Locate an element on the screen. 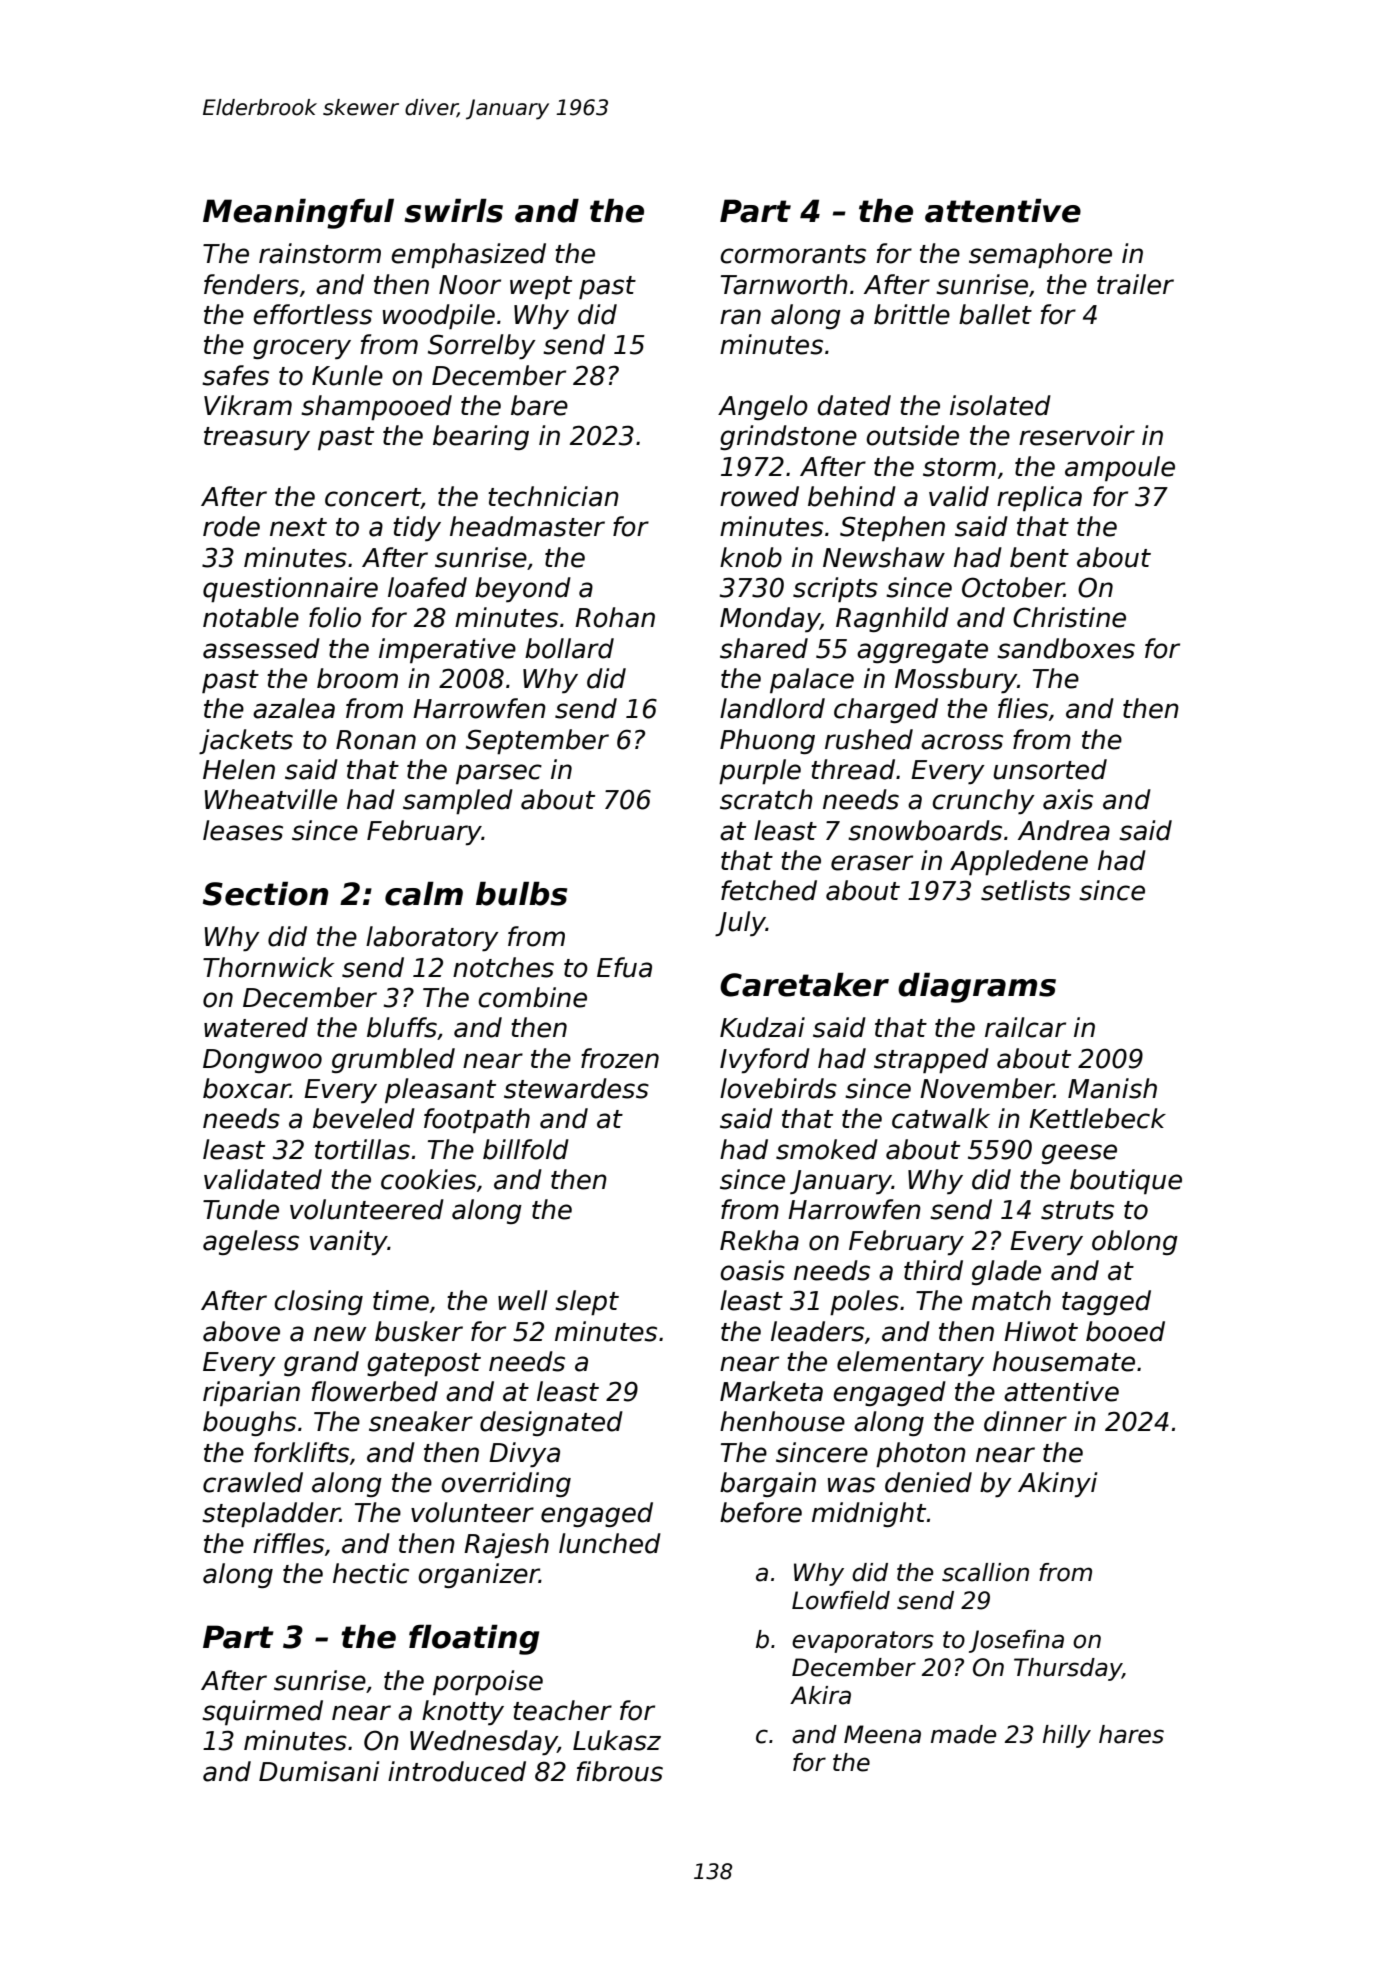 This screenshot has height=1969, width=1386. introduced is located at coordinates (457, 1771).
